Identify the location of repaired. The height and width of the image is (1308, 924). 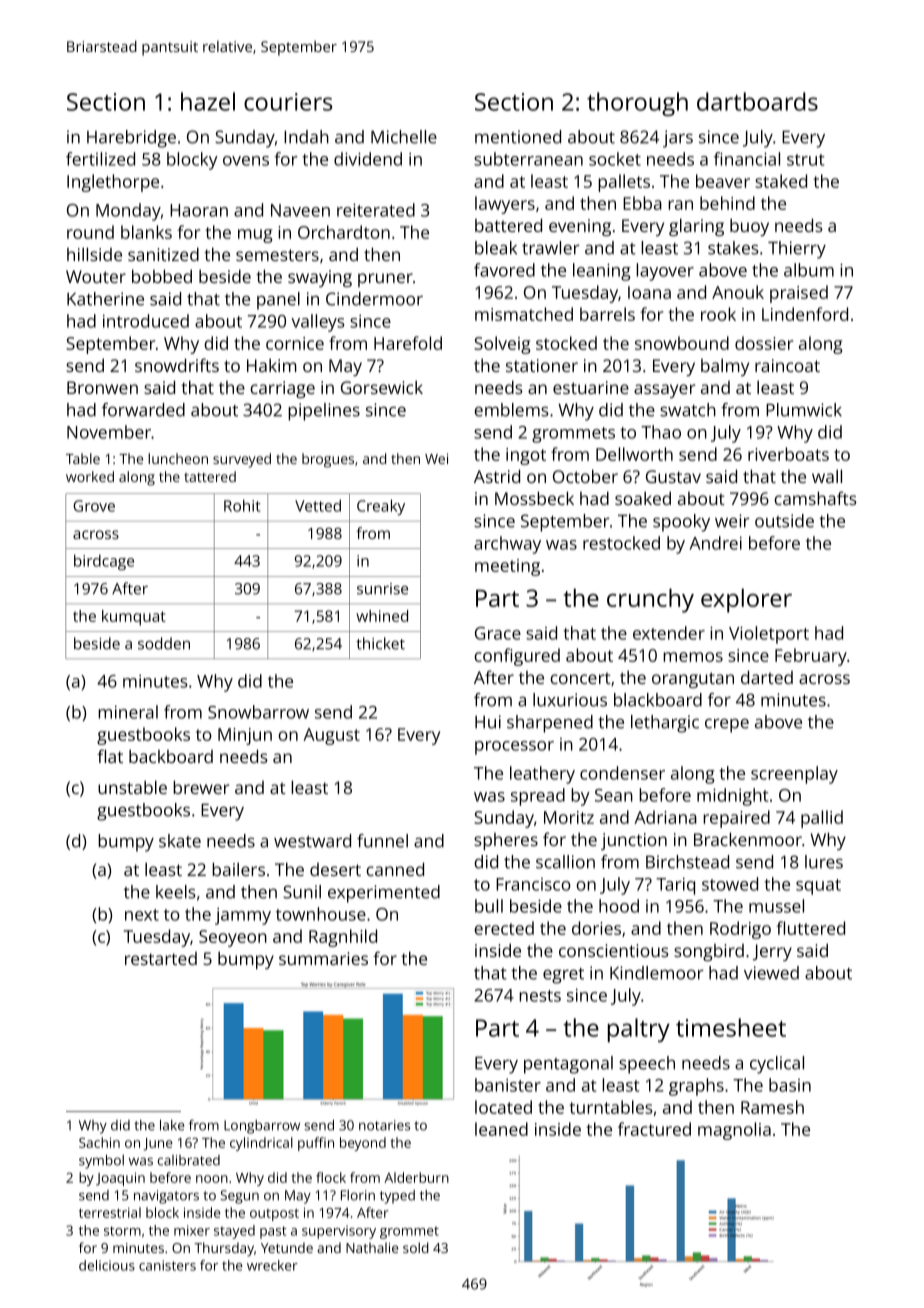
(736, 819).
